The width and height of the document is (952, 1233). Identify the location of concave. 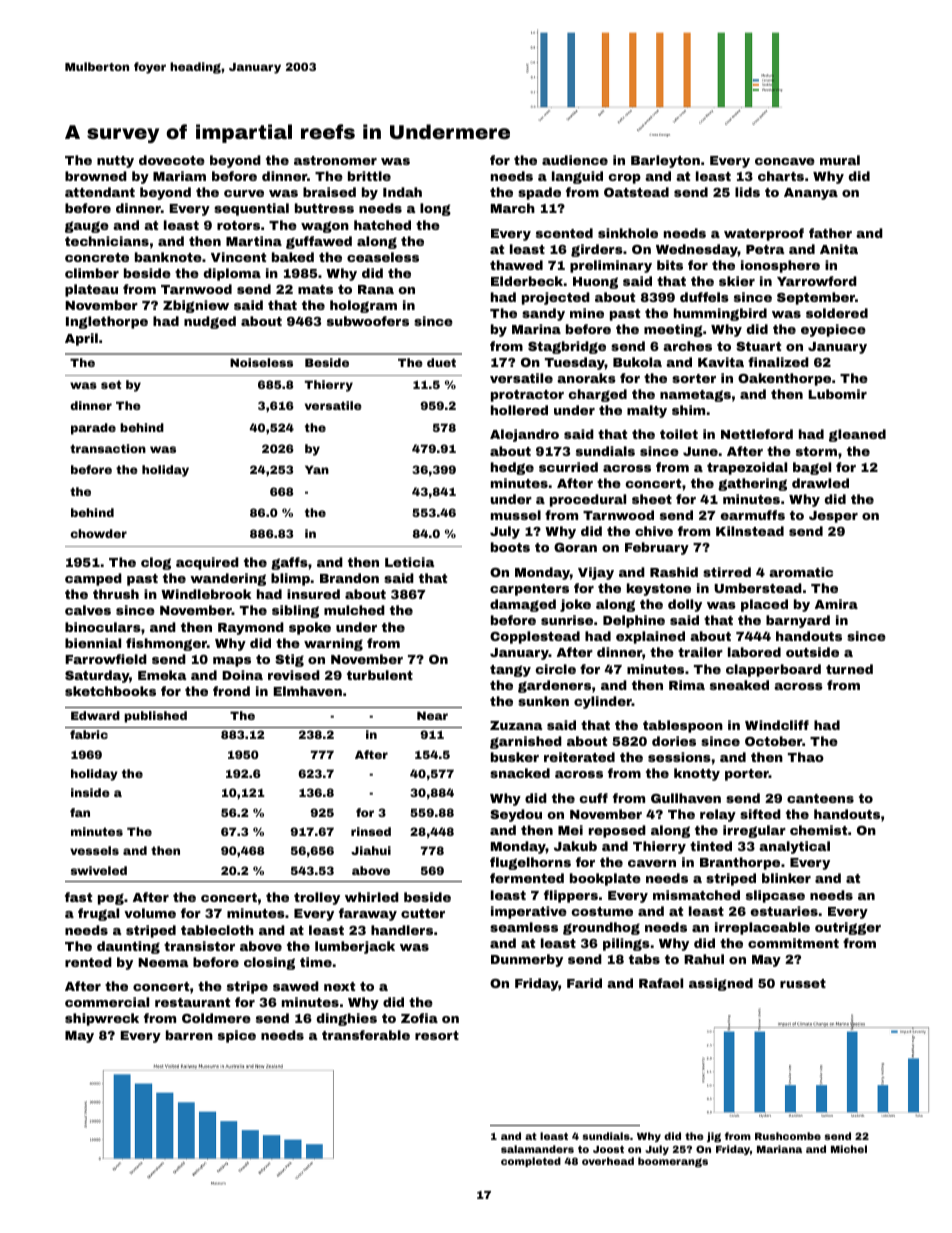
(785, 161).
